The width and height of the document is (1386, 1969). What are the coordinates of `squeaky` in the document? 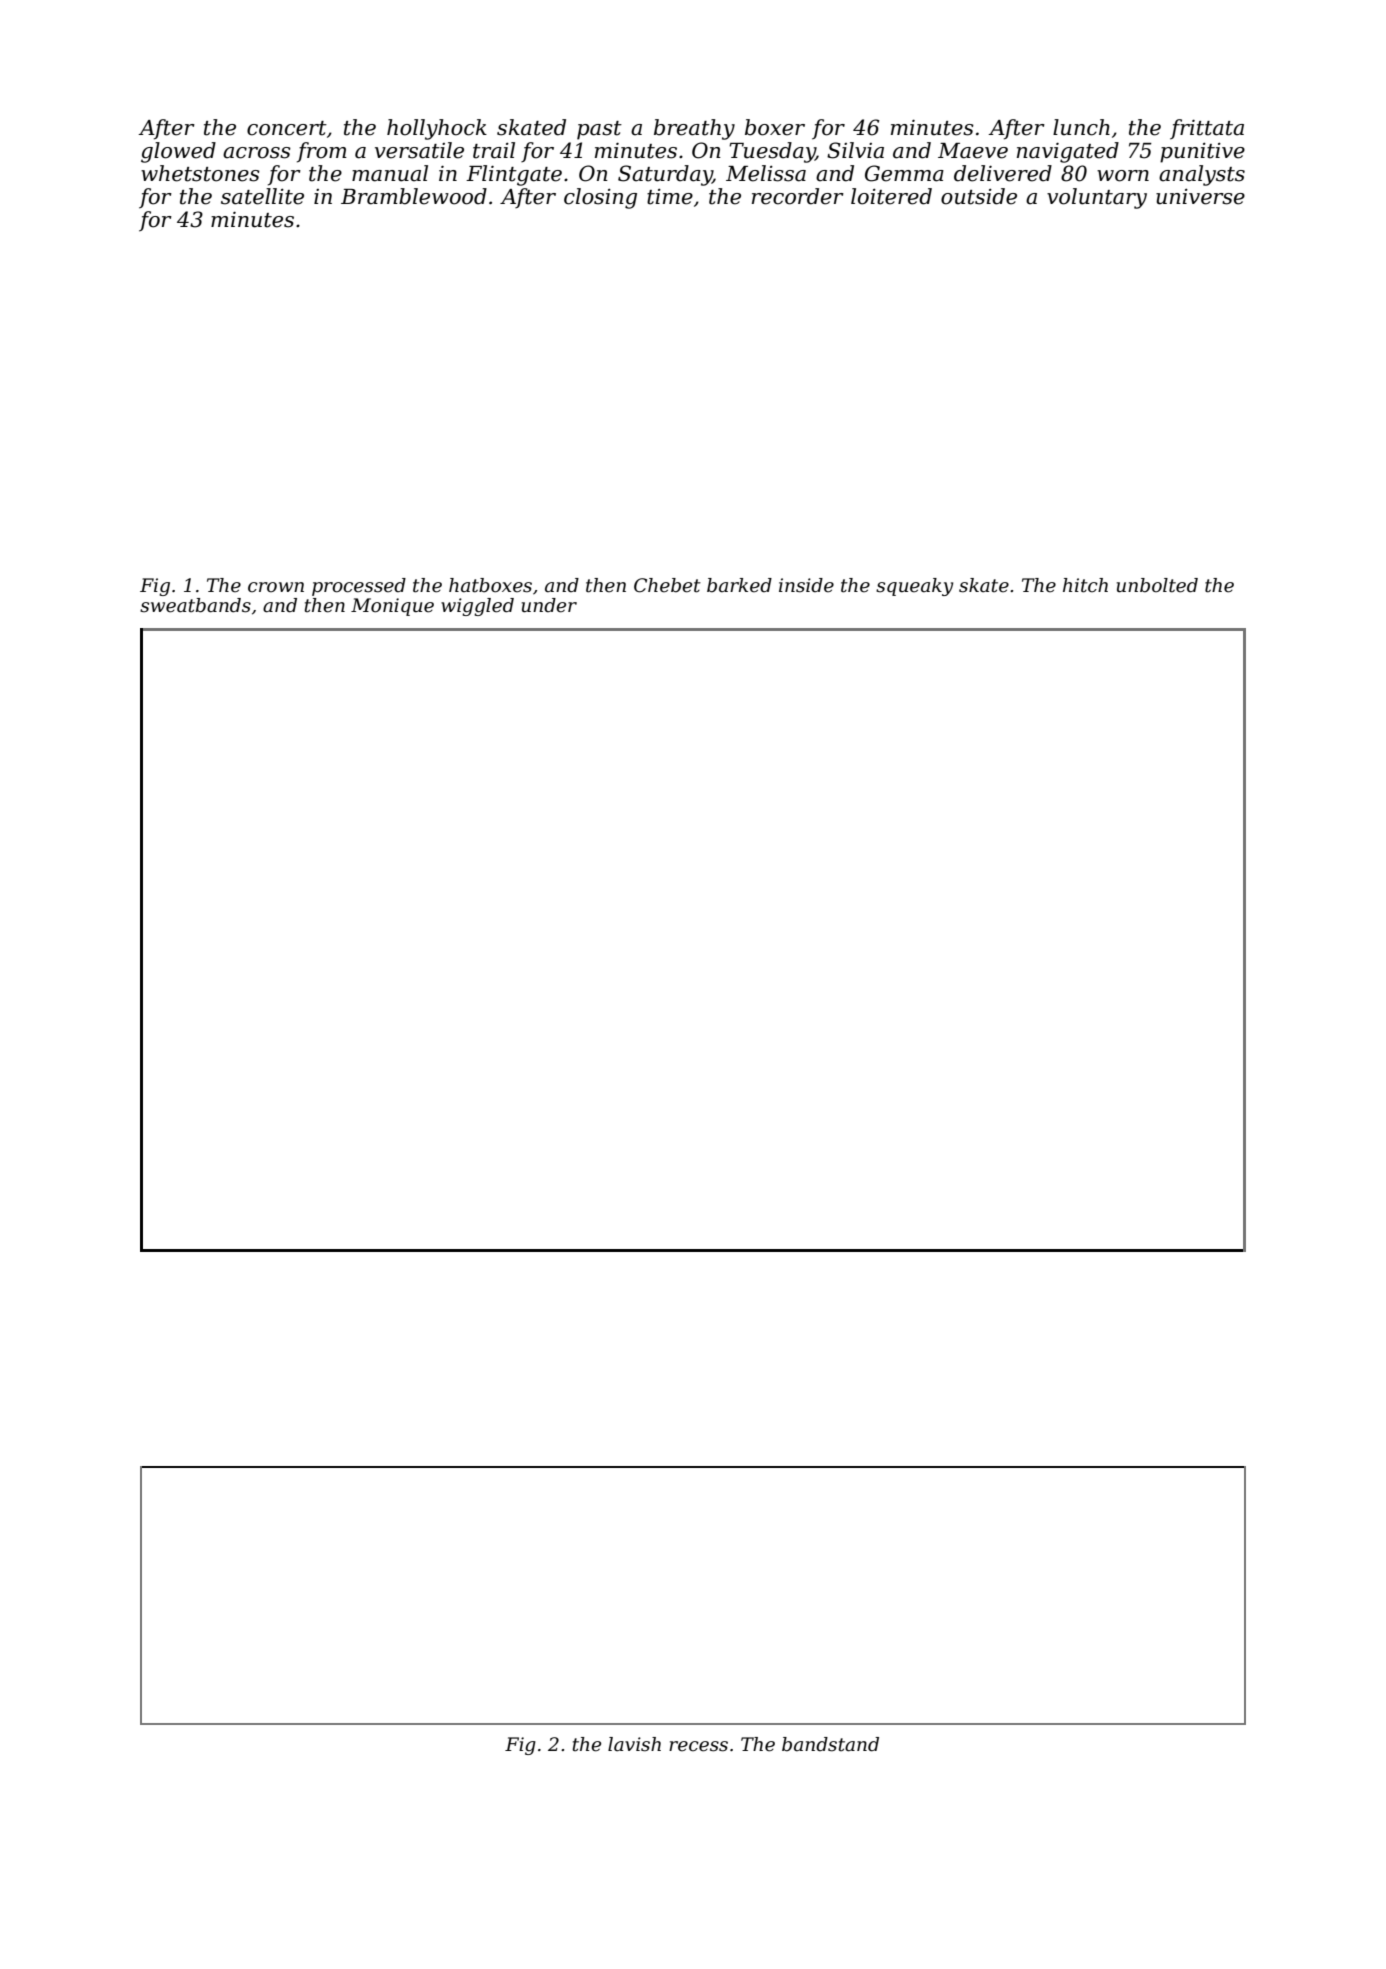 It's located at (914, 587).
